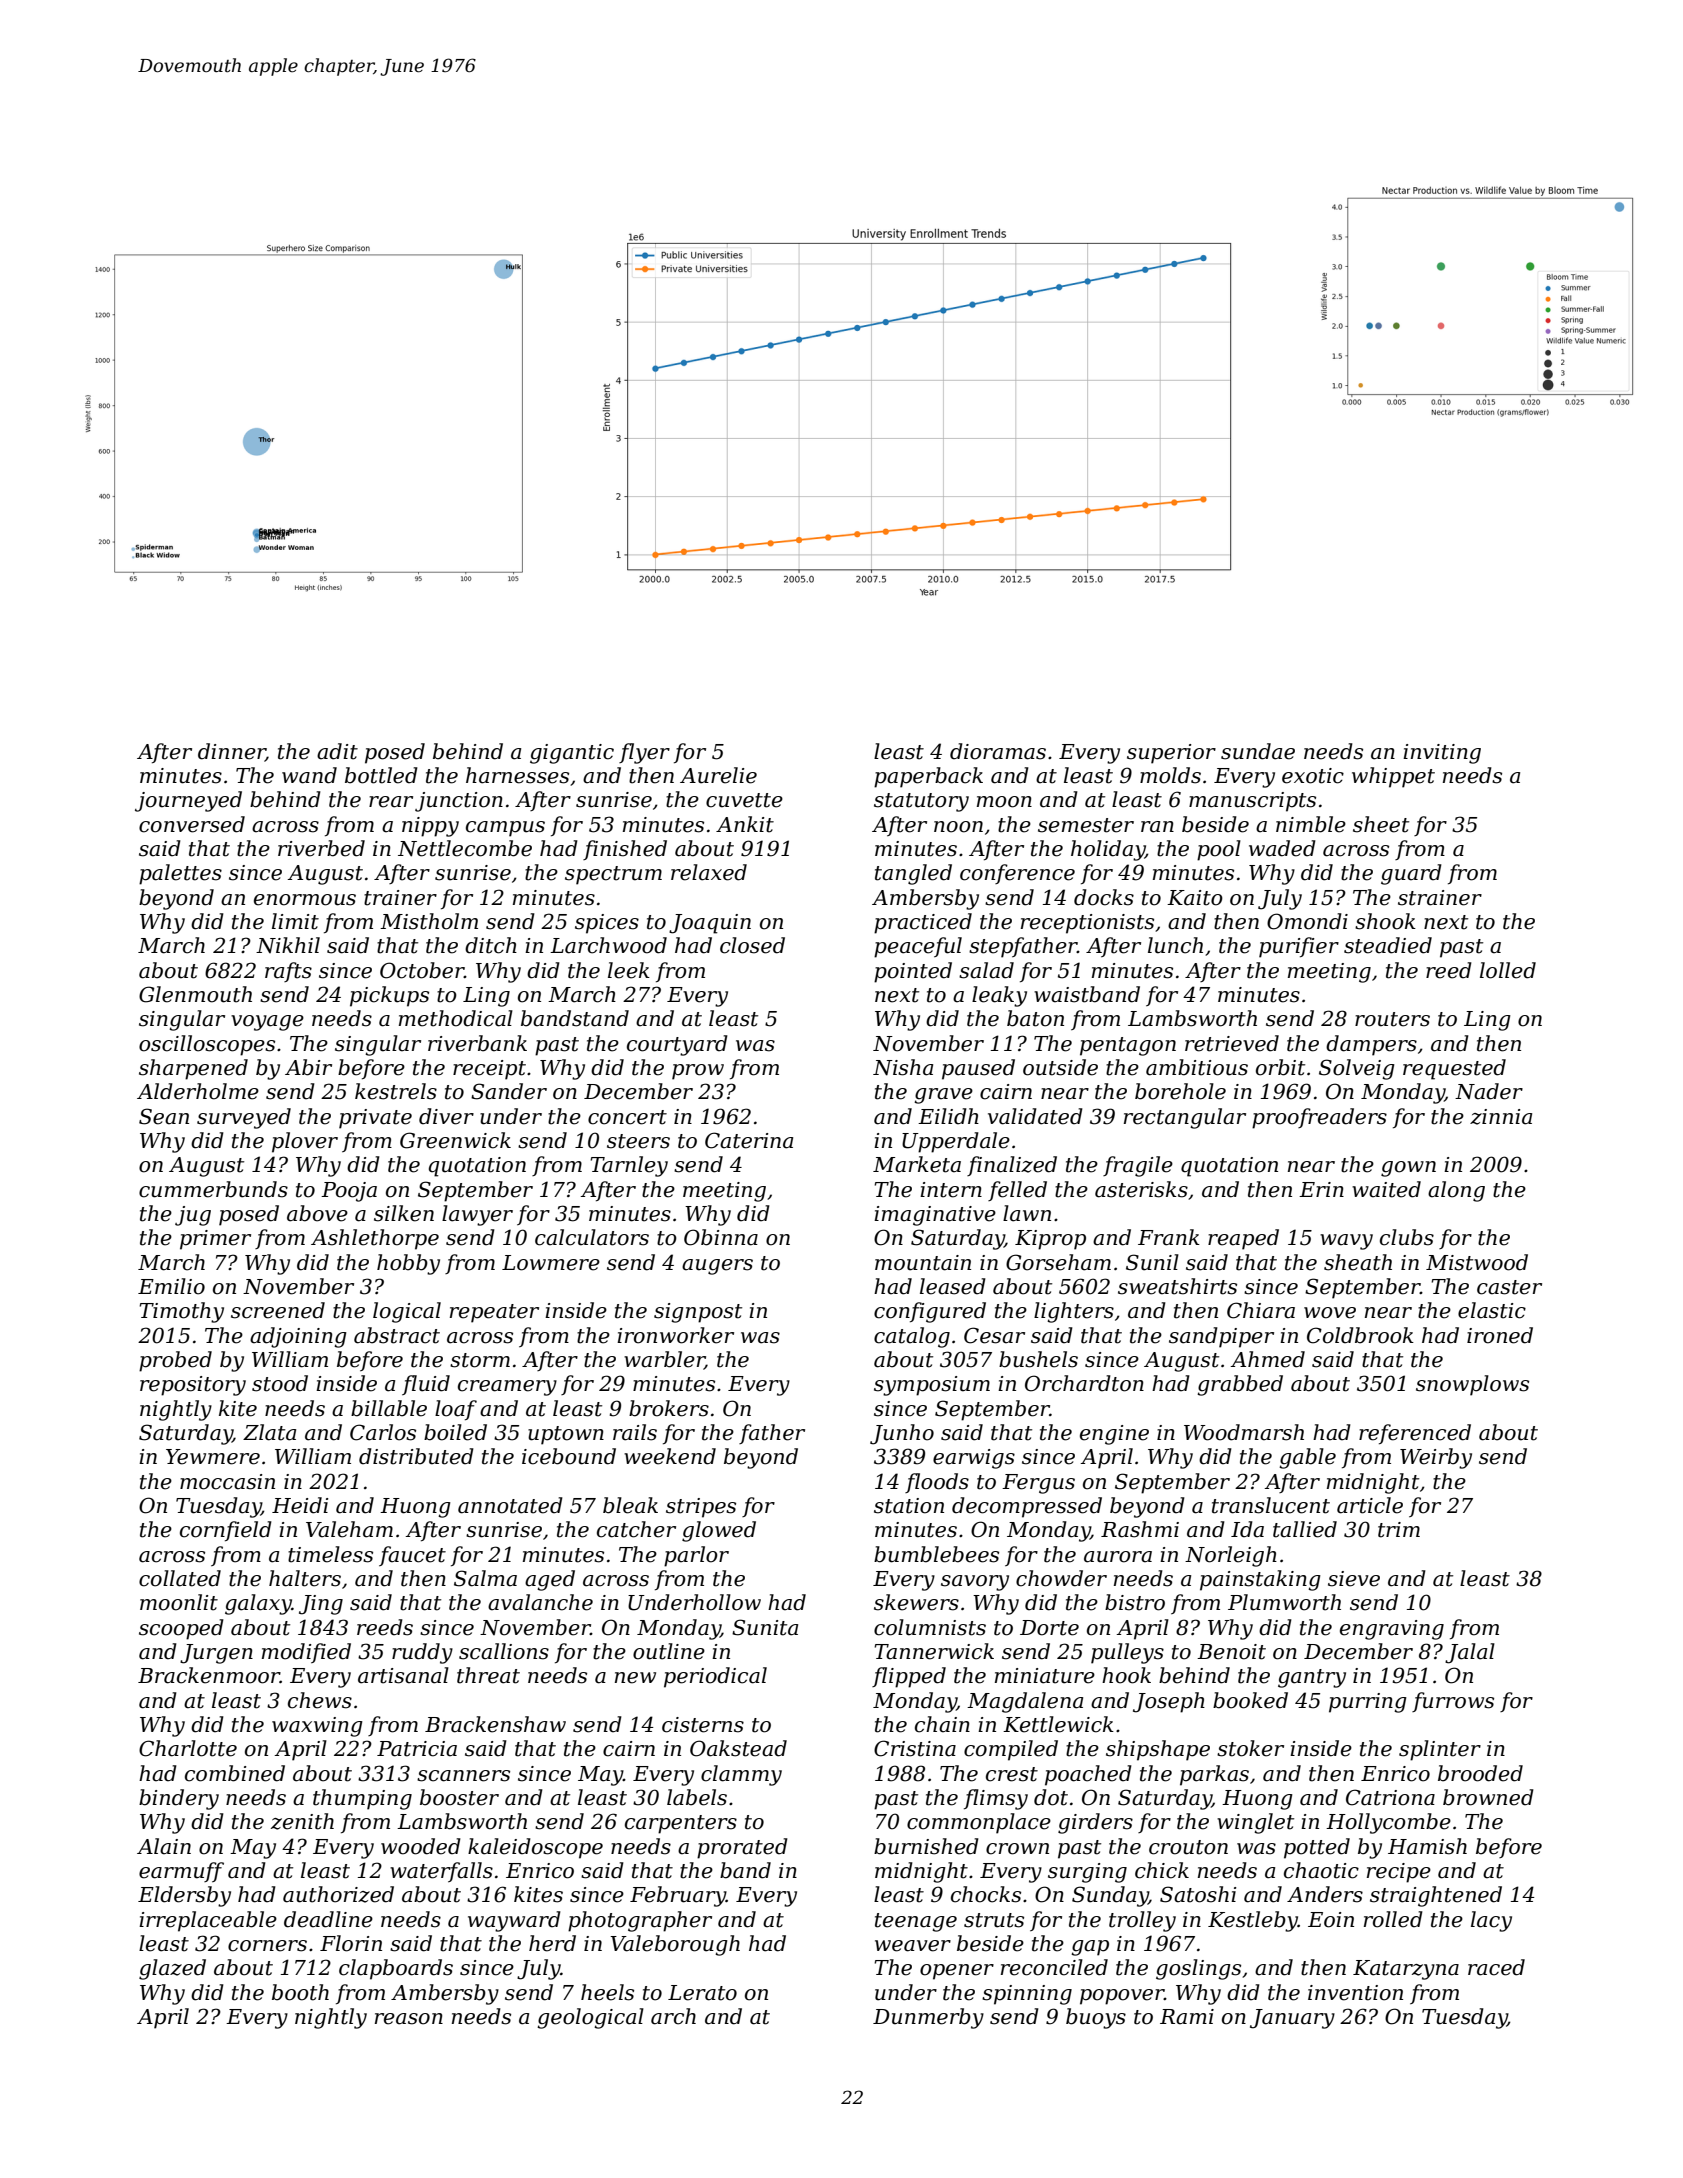  Describe the element at coordinates (396, 1091) in the screenshot. I see `kestrels` at that location.
